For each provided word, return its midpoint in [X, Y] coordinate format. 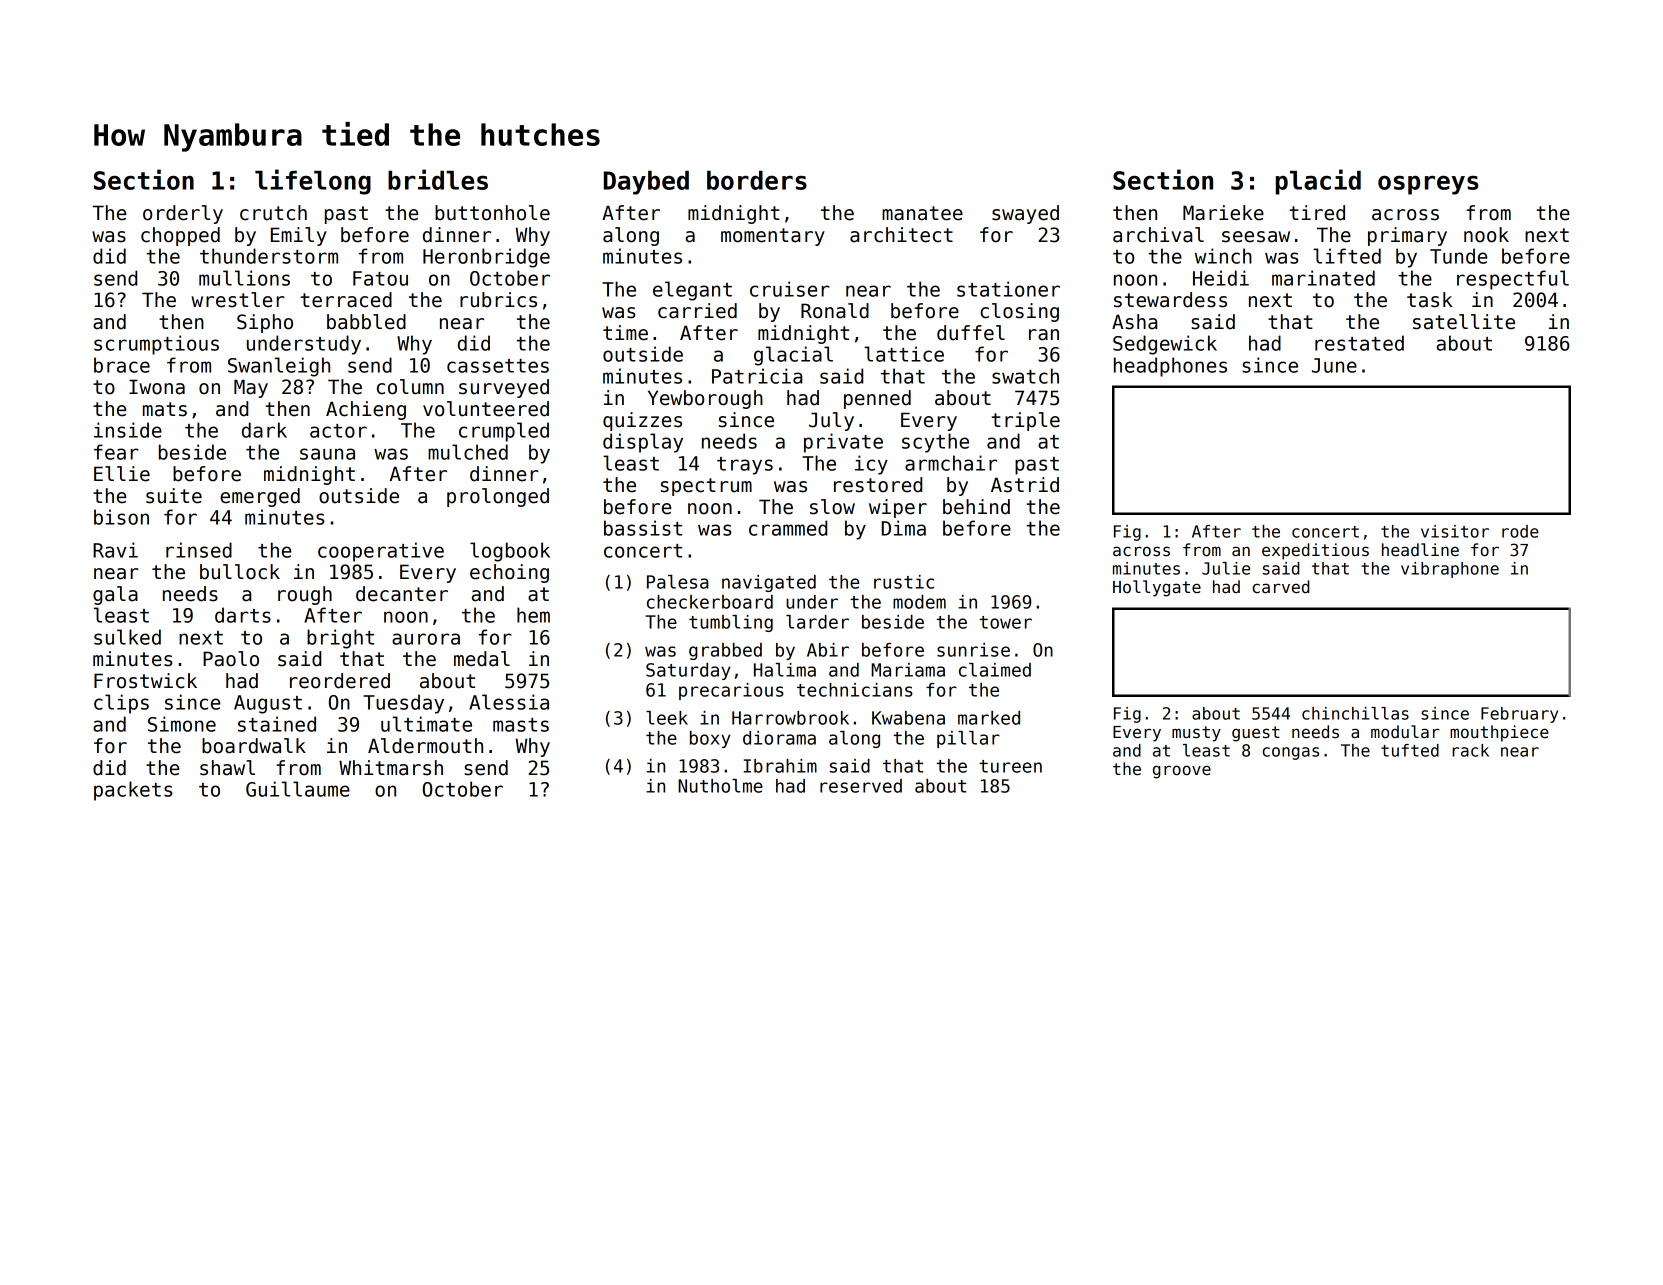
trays [745, 466]
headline [1420, 550]
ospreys [1428, 185]
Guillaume [298, 789]
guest [1256, 734]
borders [757, 180]
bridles [438, 179]
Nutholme [720, 786]
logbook [510, 552]
